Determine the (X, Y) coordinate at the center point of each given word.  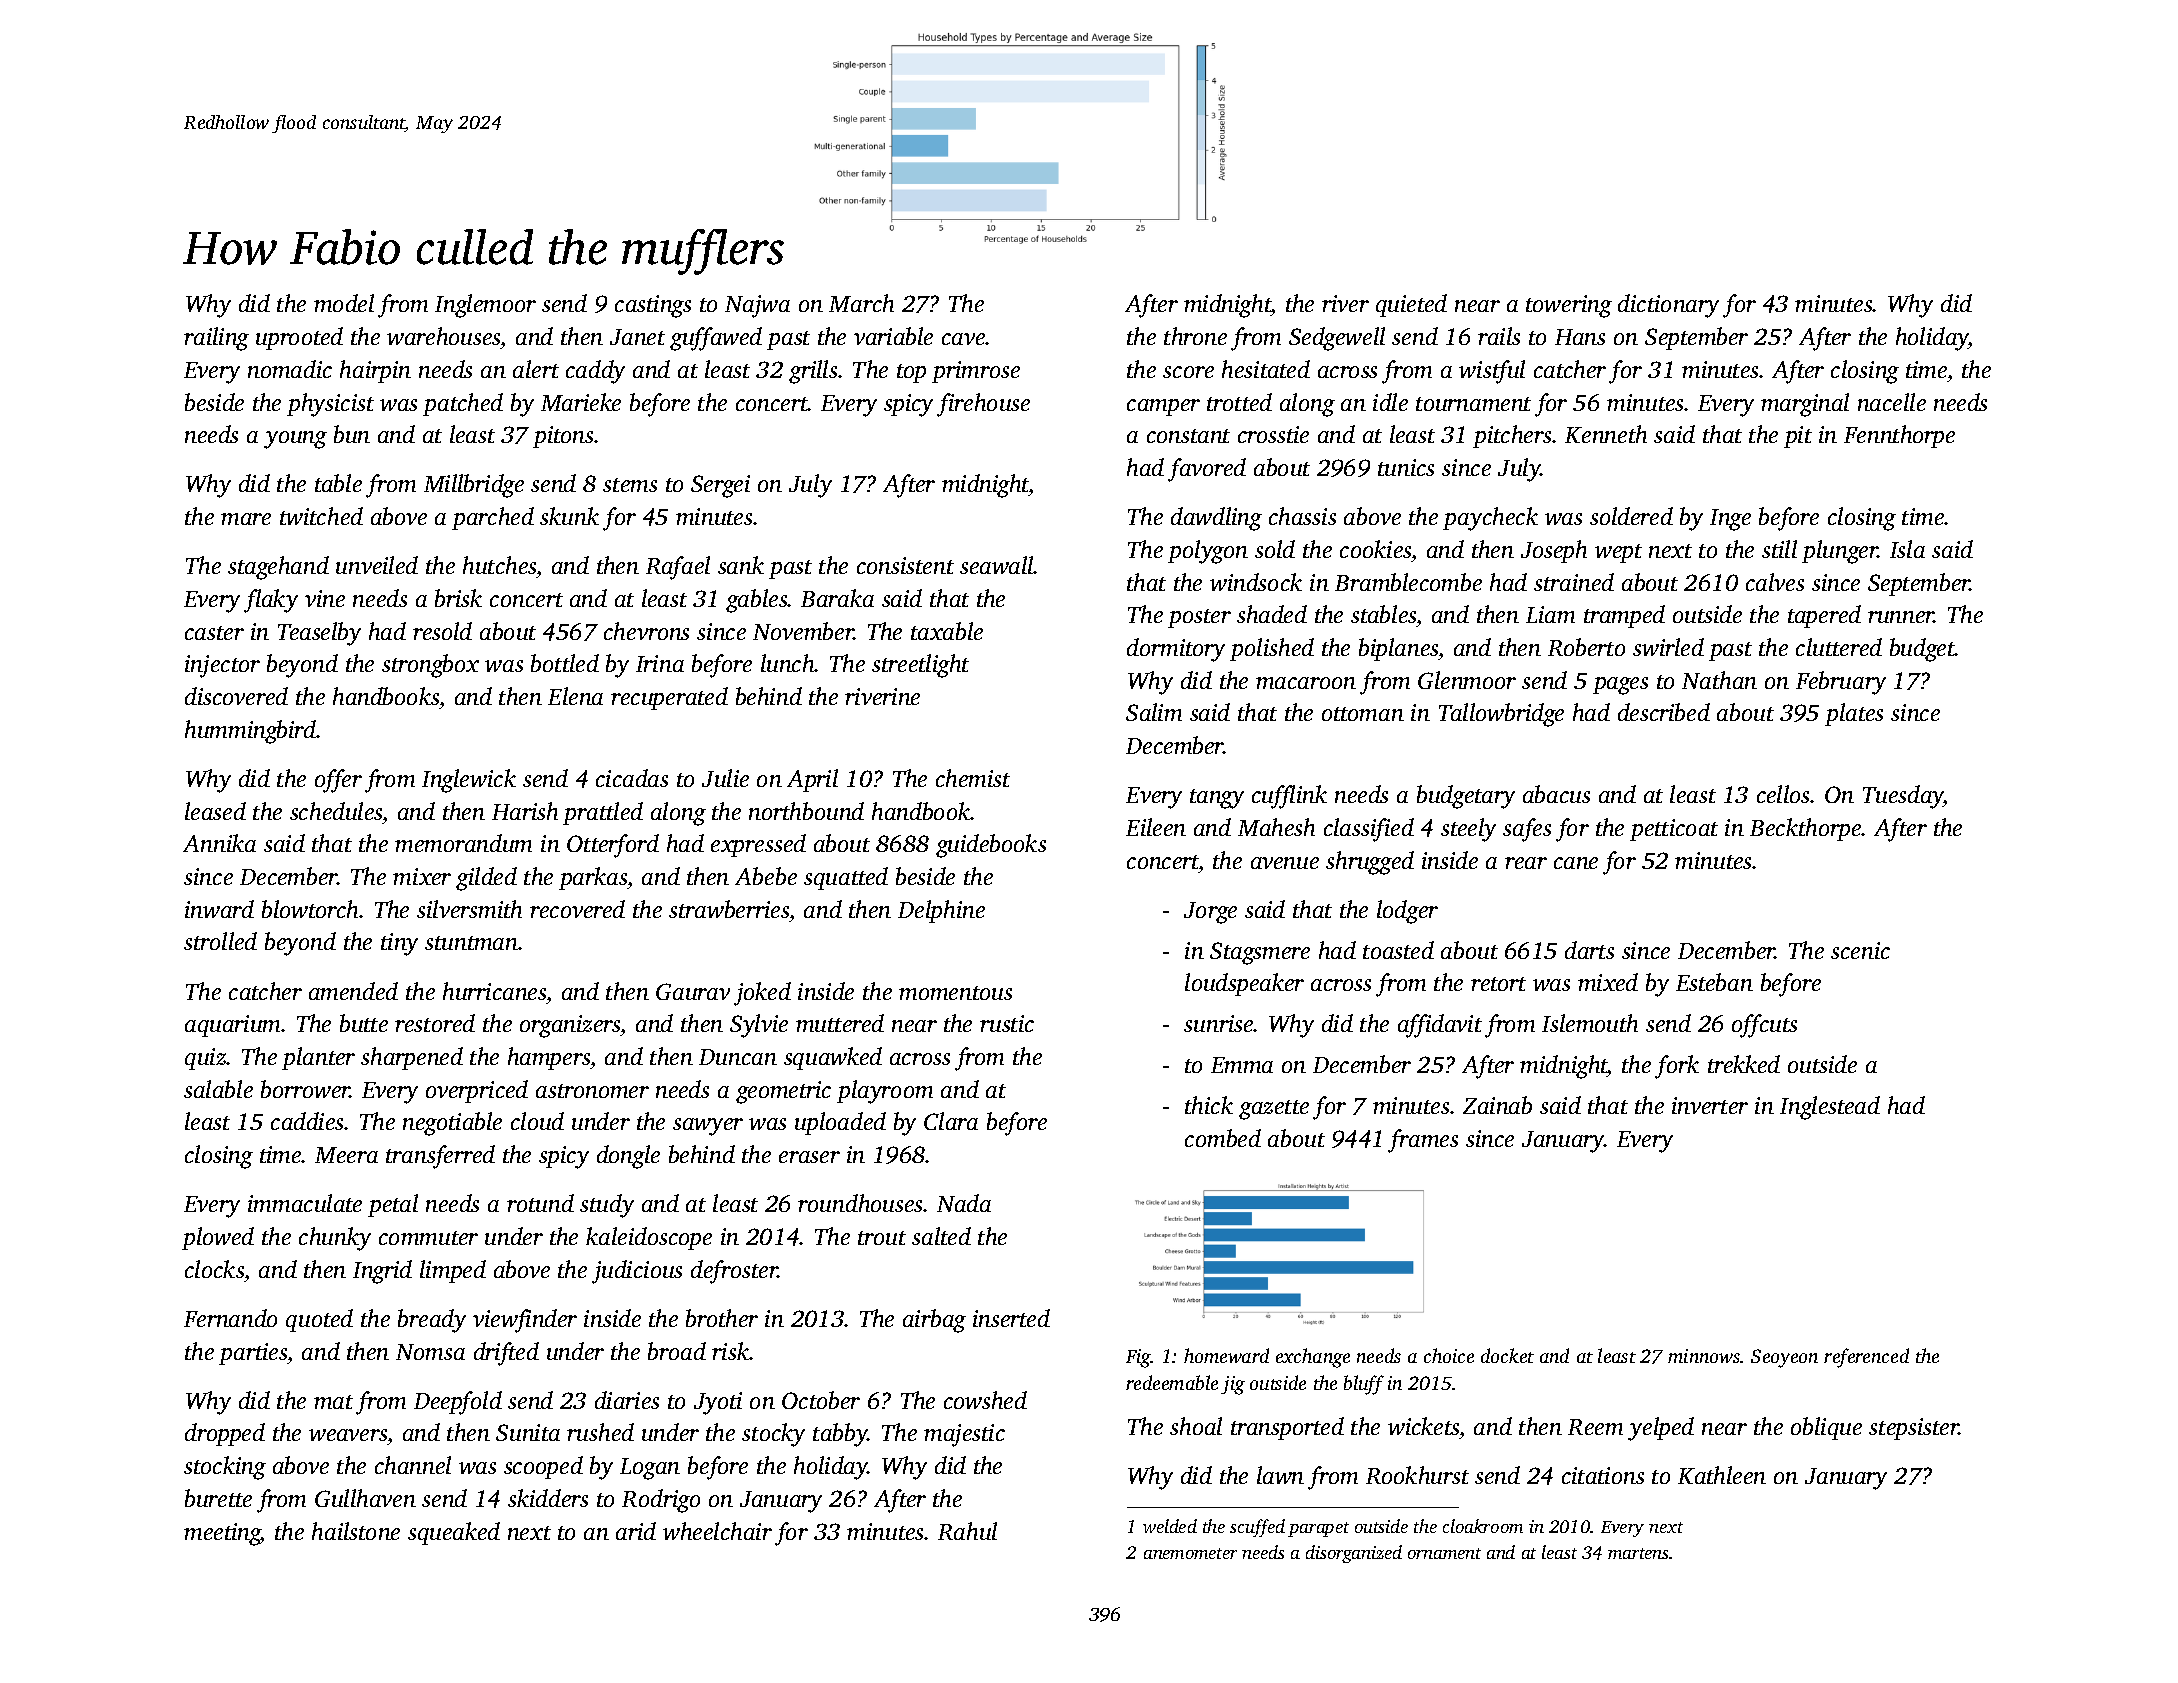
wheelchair (717, 1531)
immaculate (305, 1203)
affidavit (1440, 1026)
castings (653, 306)
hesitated (1266, 369)
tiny (399, 944)
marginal (1805, 405)
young (295, 440)
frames (1423, 1141)
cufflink (1289, 797)
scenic (1860, 950)
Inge (1730, 520)
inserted (1011, 1318)
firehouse (983, 405)
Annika (219, 843)
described (1664, 712)
